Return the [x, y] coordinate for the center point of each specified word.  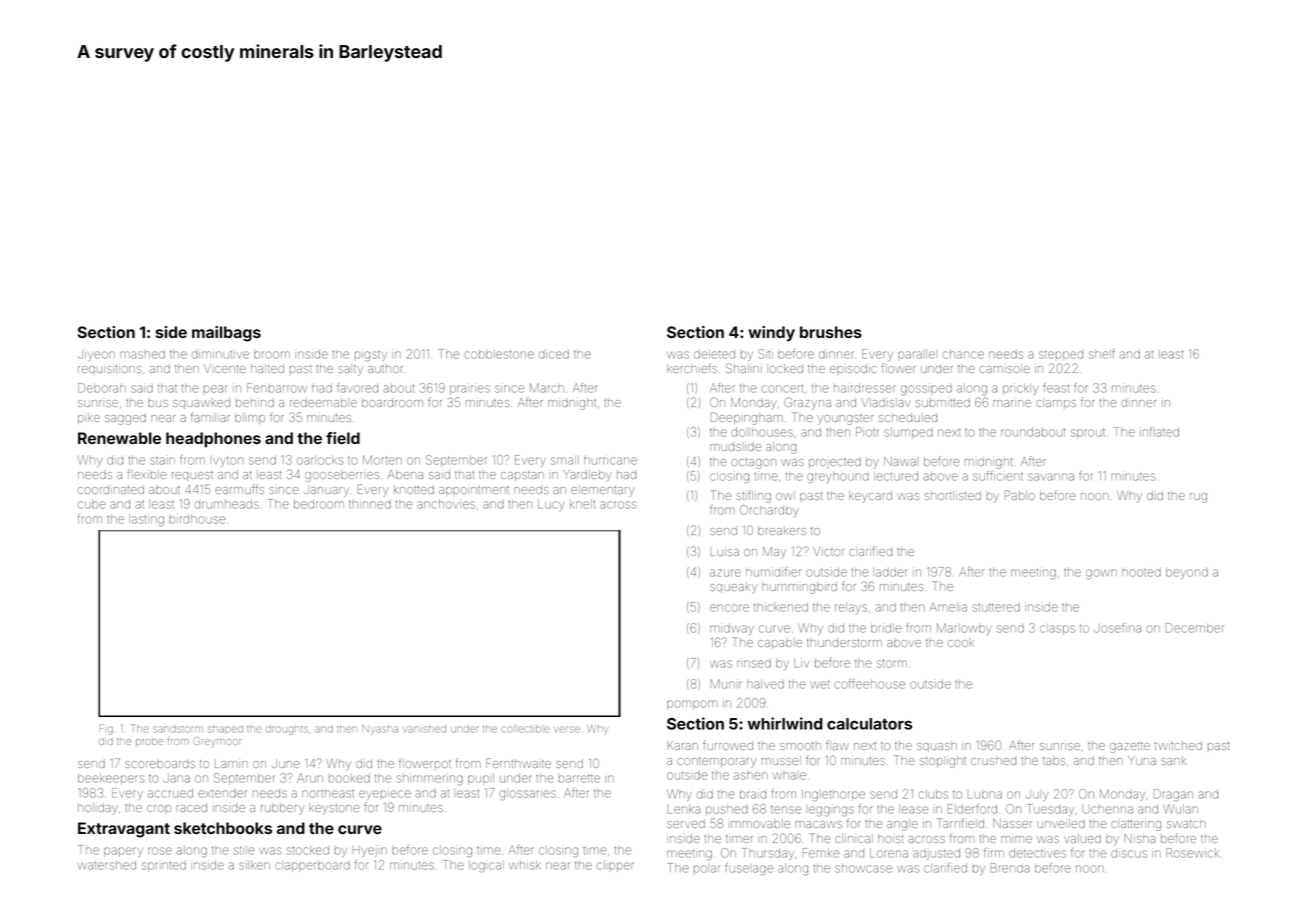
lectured [896, 476]
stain [162, 461]
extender [222, 793]
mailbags [226, 334]
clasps [1057, 629]
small [565, 460]
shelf [1101, 354]
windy [771, 334]
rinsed [754, 663]
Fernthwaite [518, 763]
